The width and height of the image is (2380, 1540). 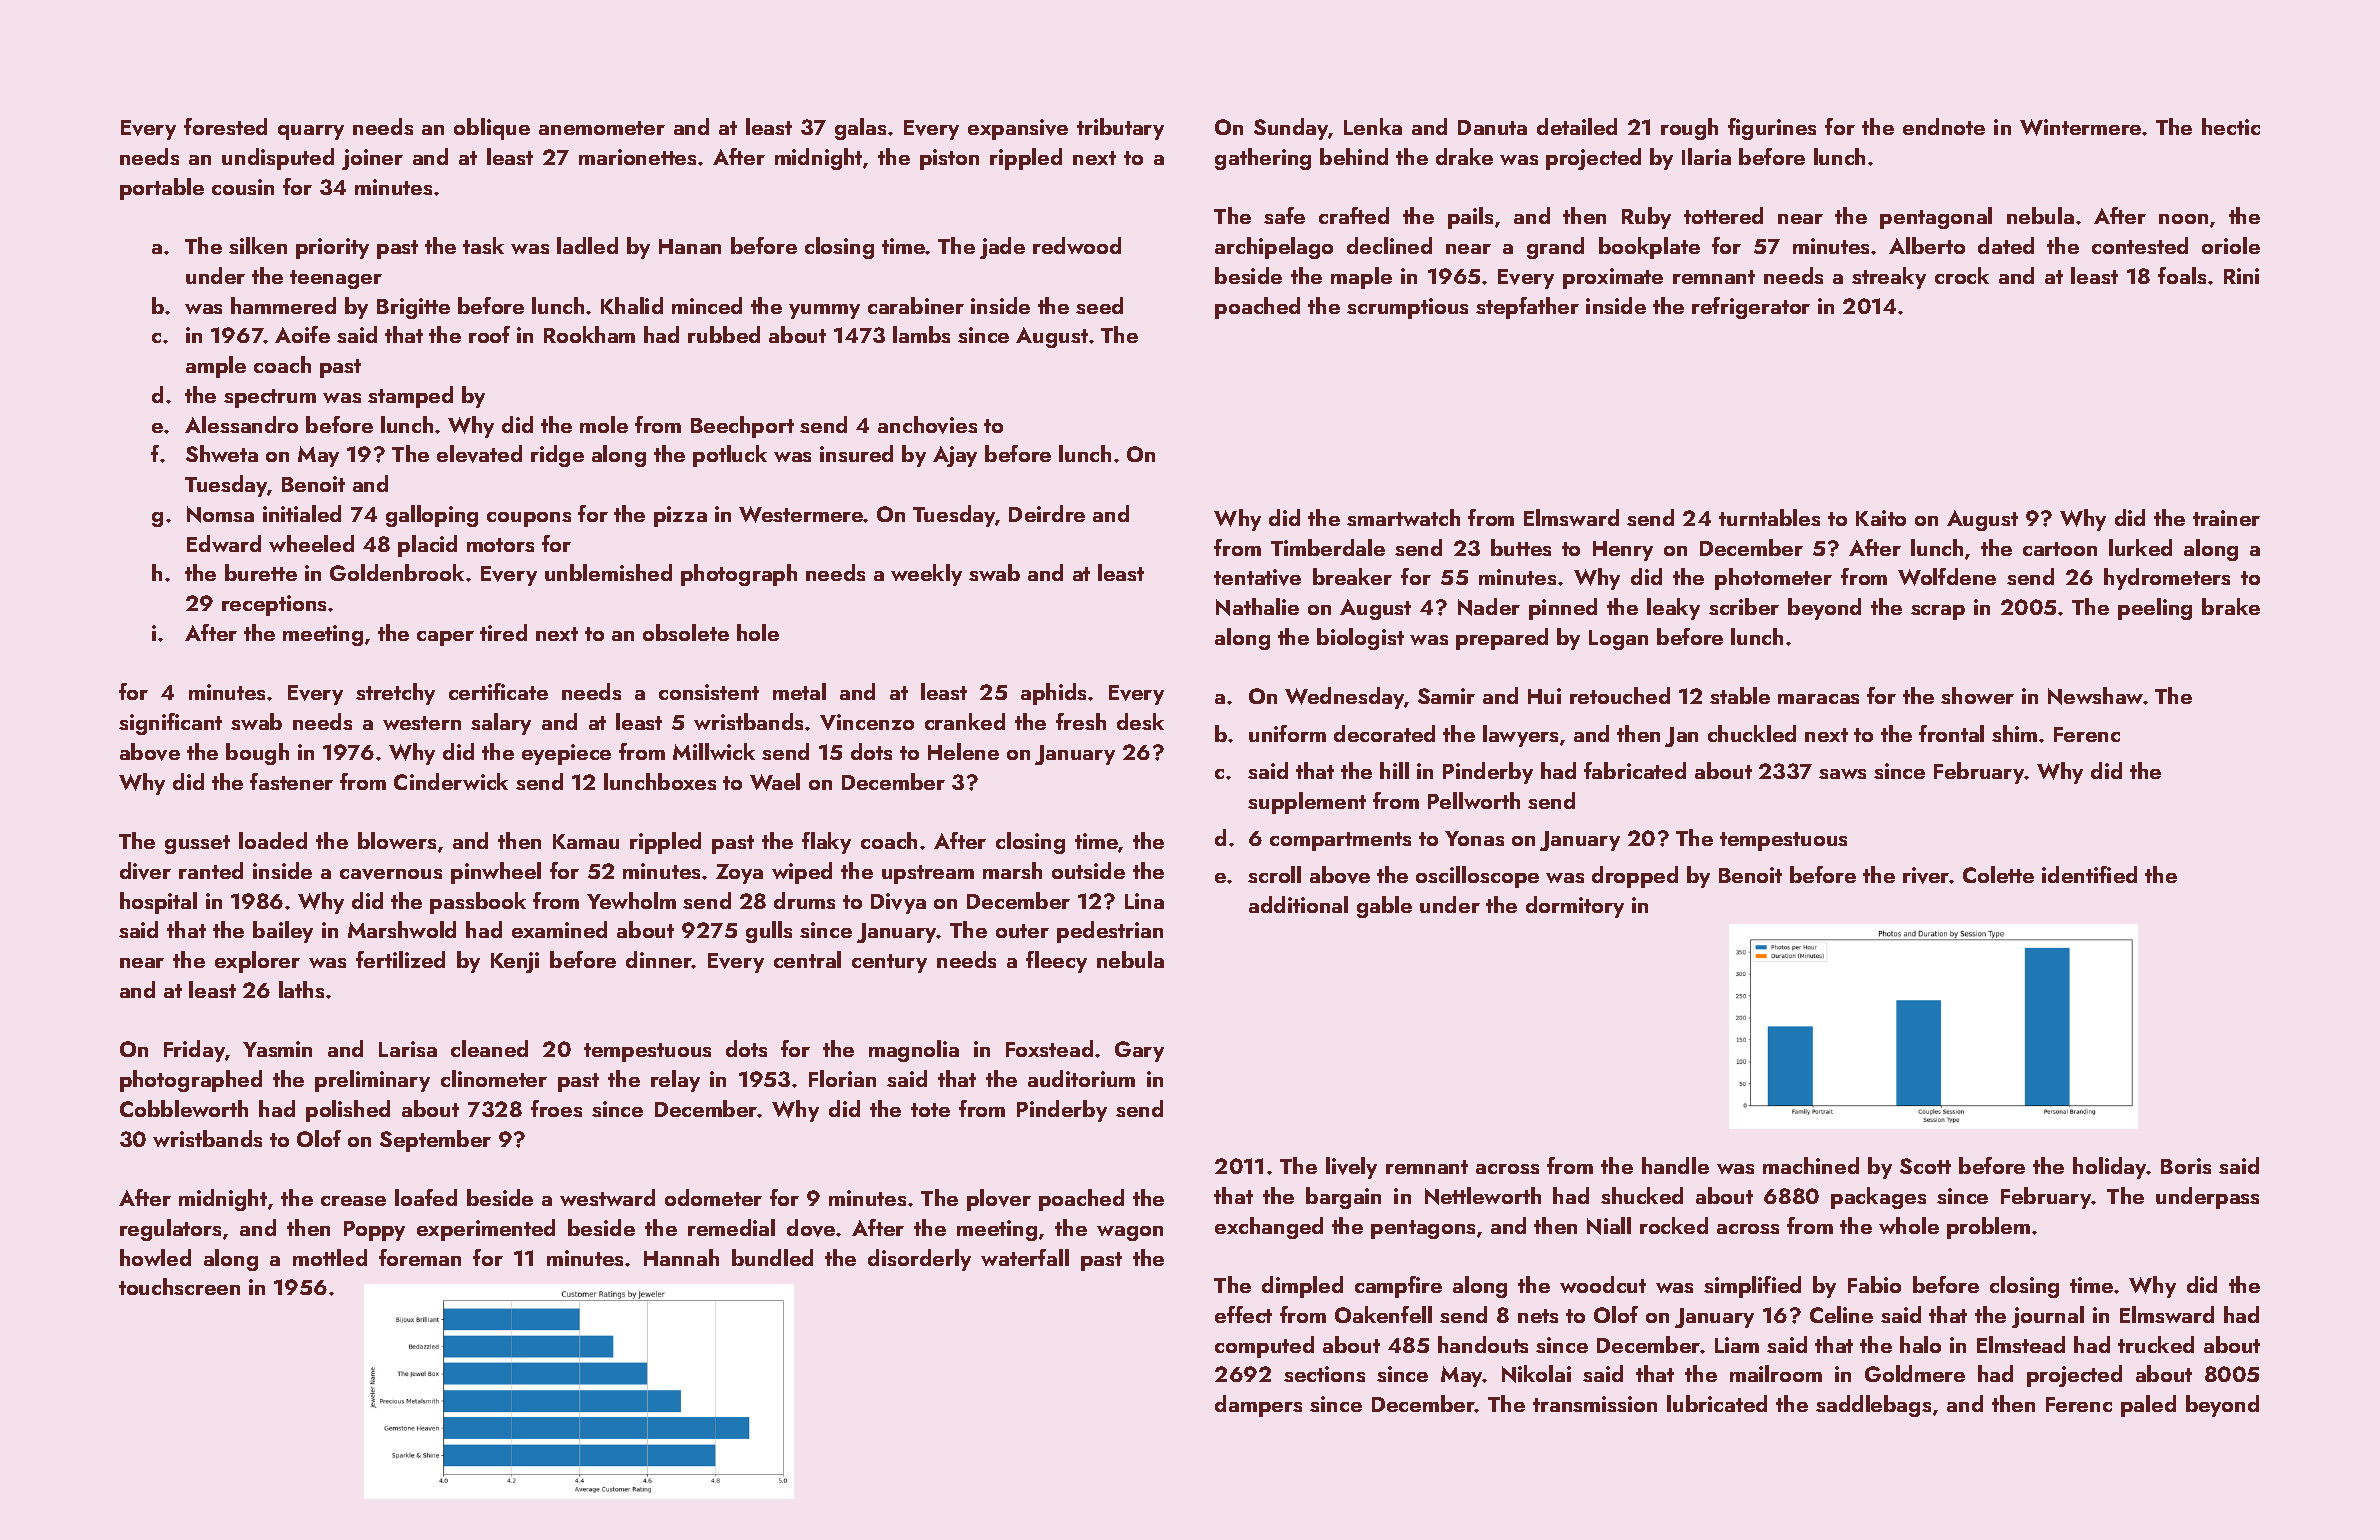 I want to click on holiday, so click(x=2110, y=1168).
